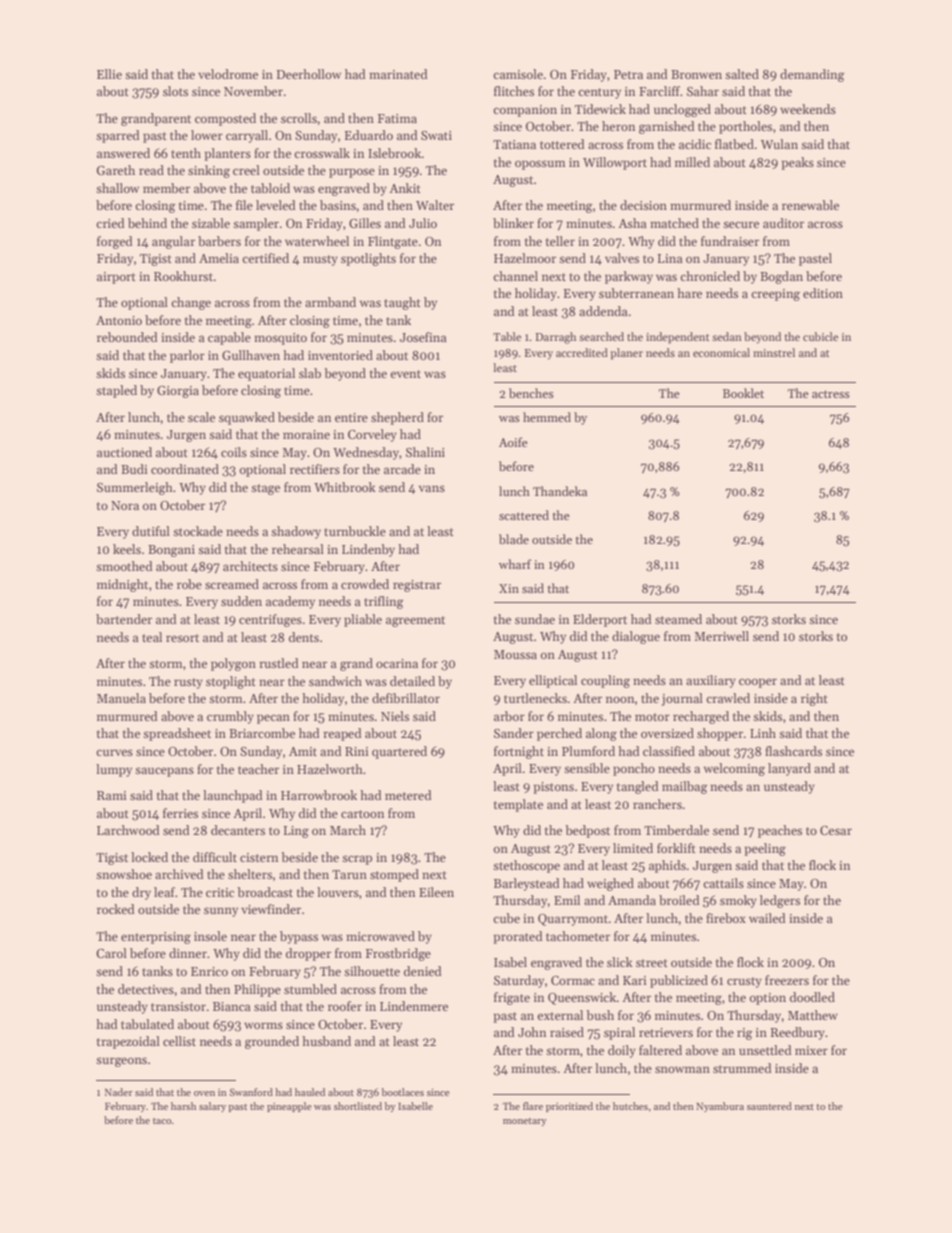 This image has height=1233, width=952. What do you see at coordinates (233, 664) in the image?
I see `polygon` at bounding box center [233, 664].
